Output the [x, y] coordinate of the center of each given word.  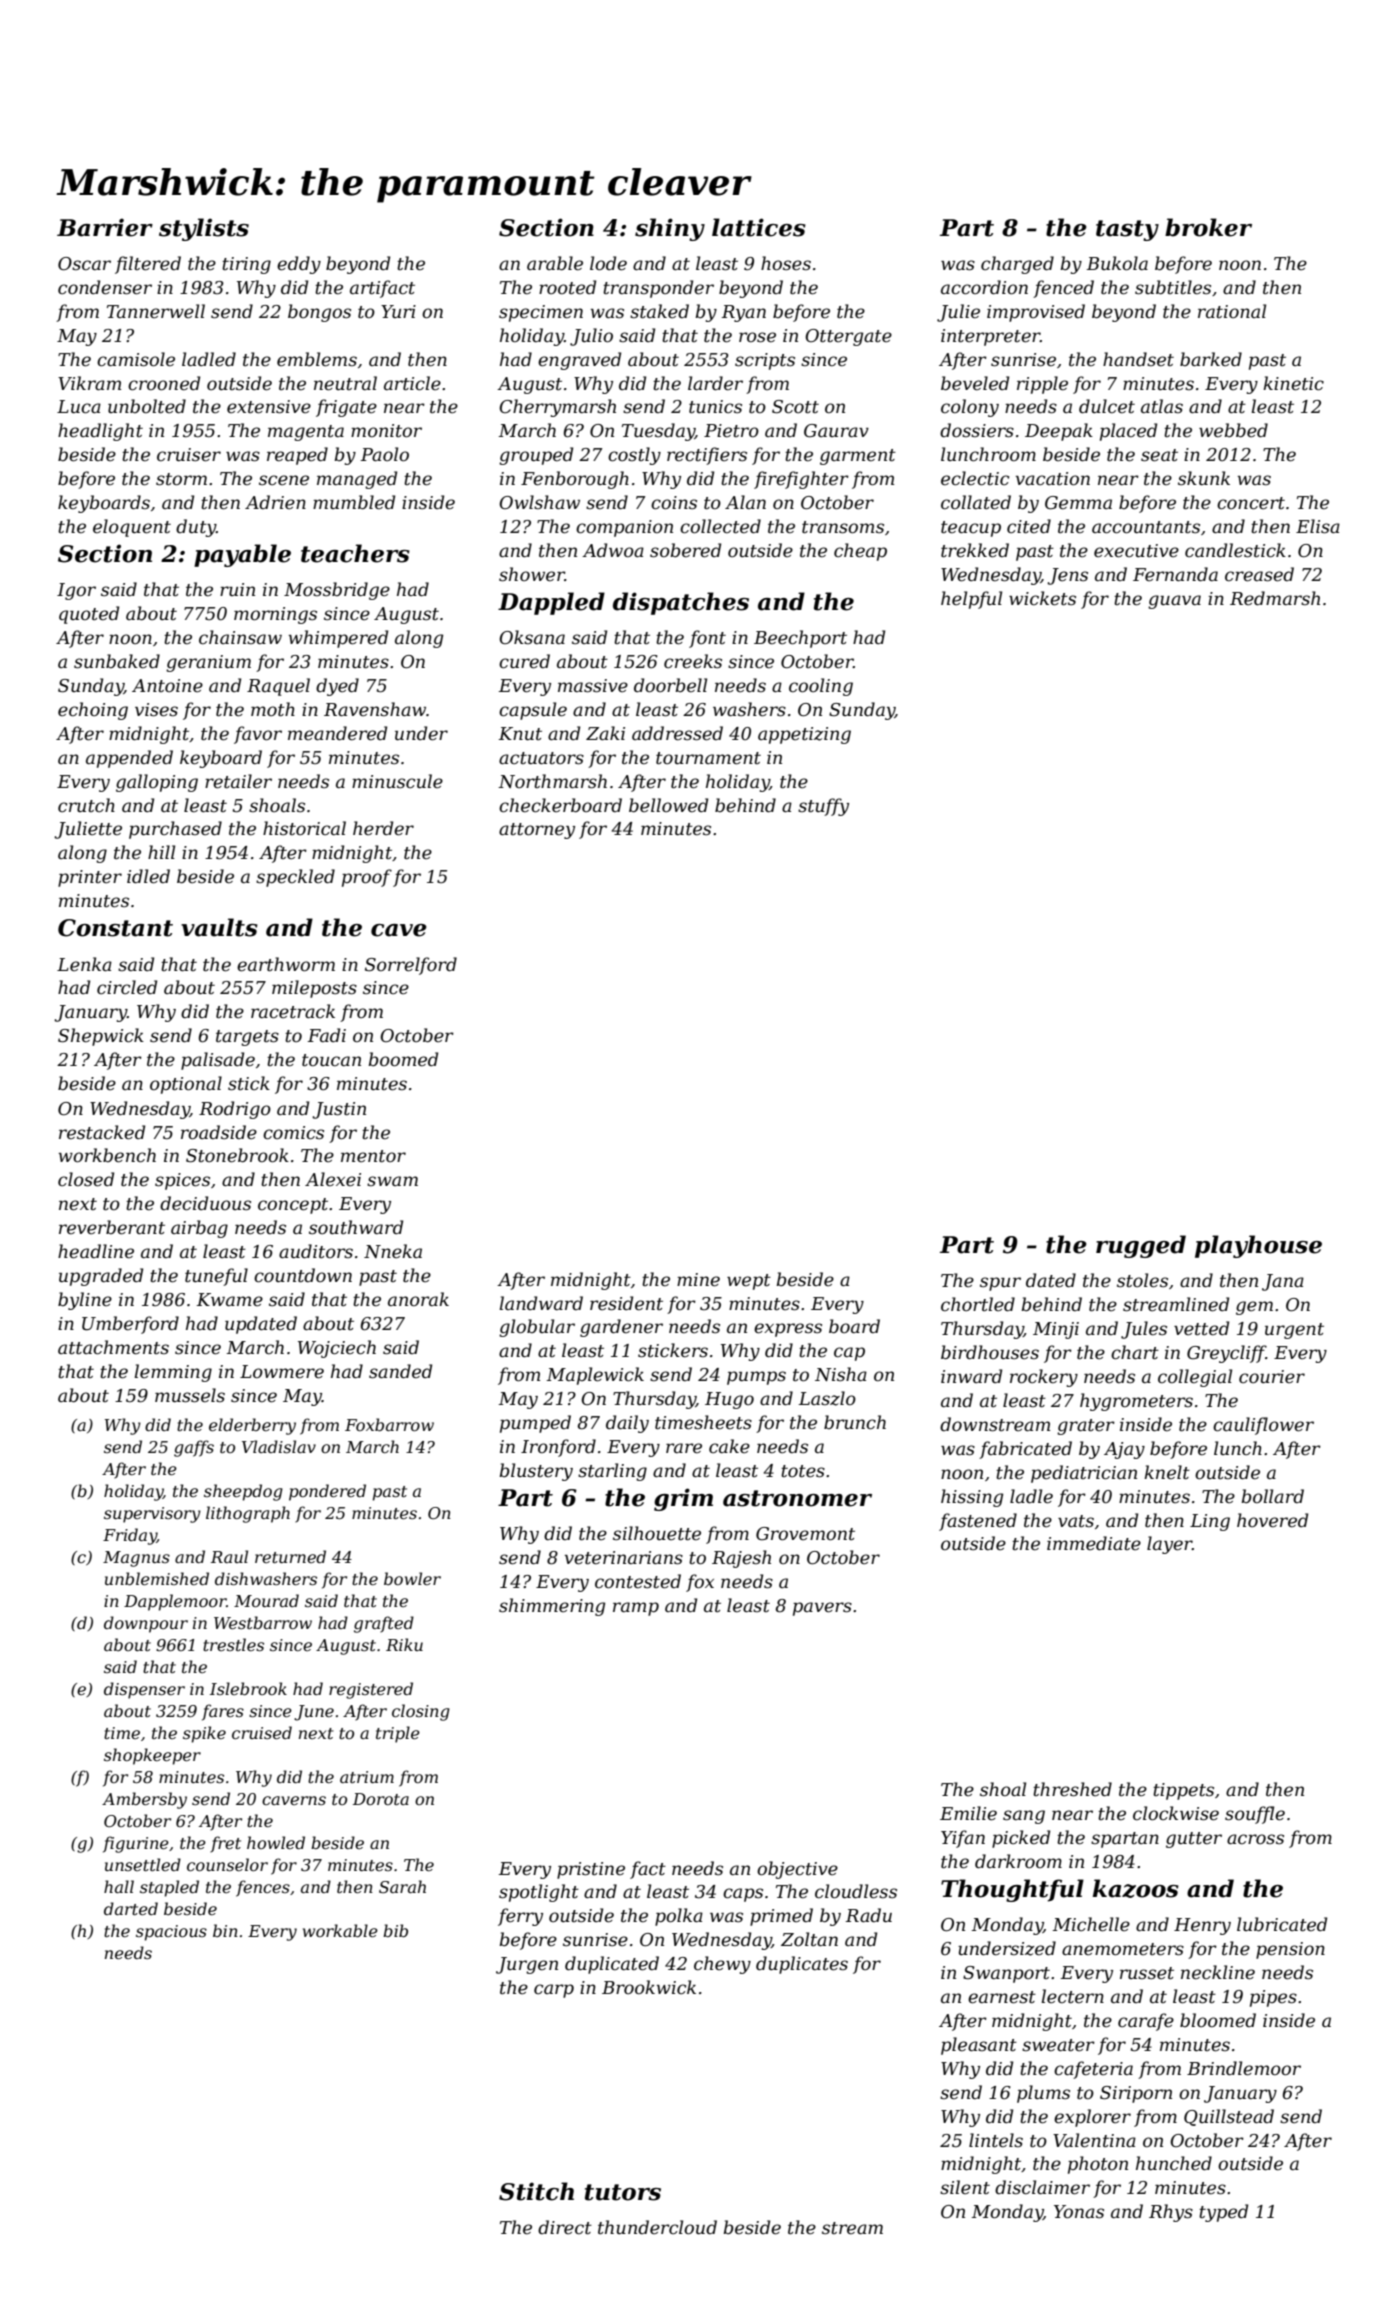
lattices [759, 227]
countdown [303, 1275]
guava [1174, 602]
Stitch [536, 2191]
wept [749, 1282]
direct [565, 2227]
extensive [269, 407]
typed [1223, 2213]
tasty [1127, 230]
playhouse [1258, 1246]
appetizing [804, 735]
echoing [93, 711]
